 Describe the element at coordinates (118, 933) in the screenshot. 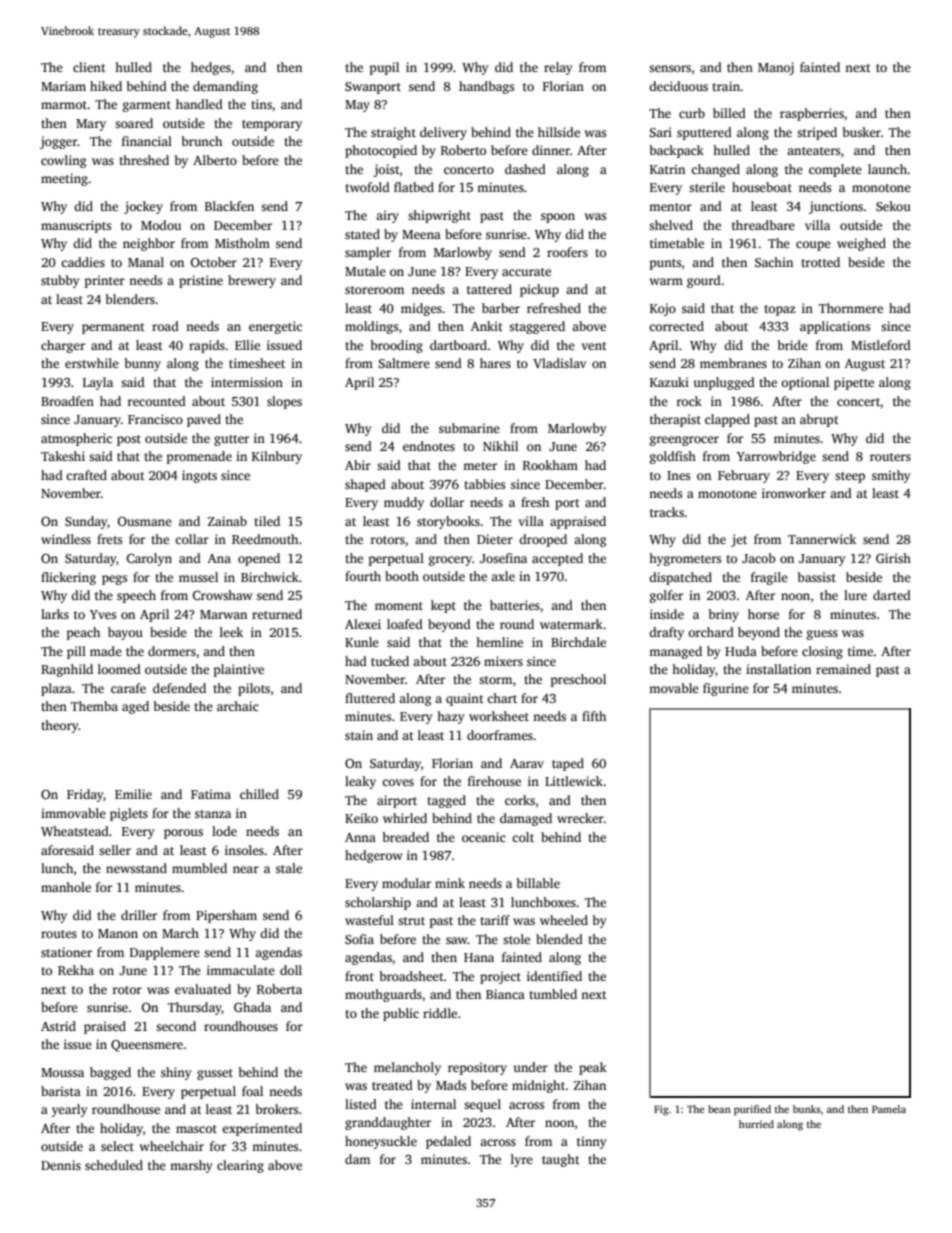

I see `Manon` at that location.
